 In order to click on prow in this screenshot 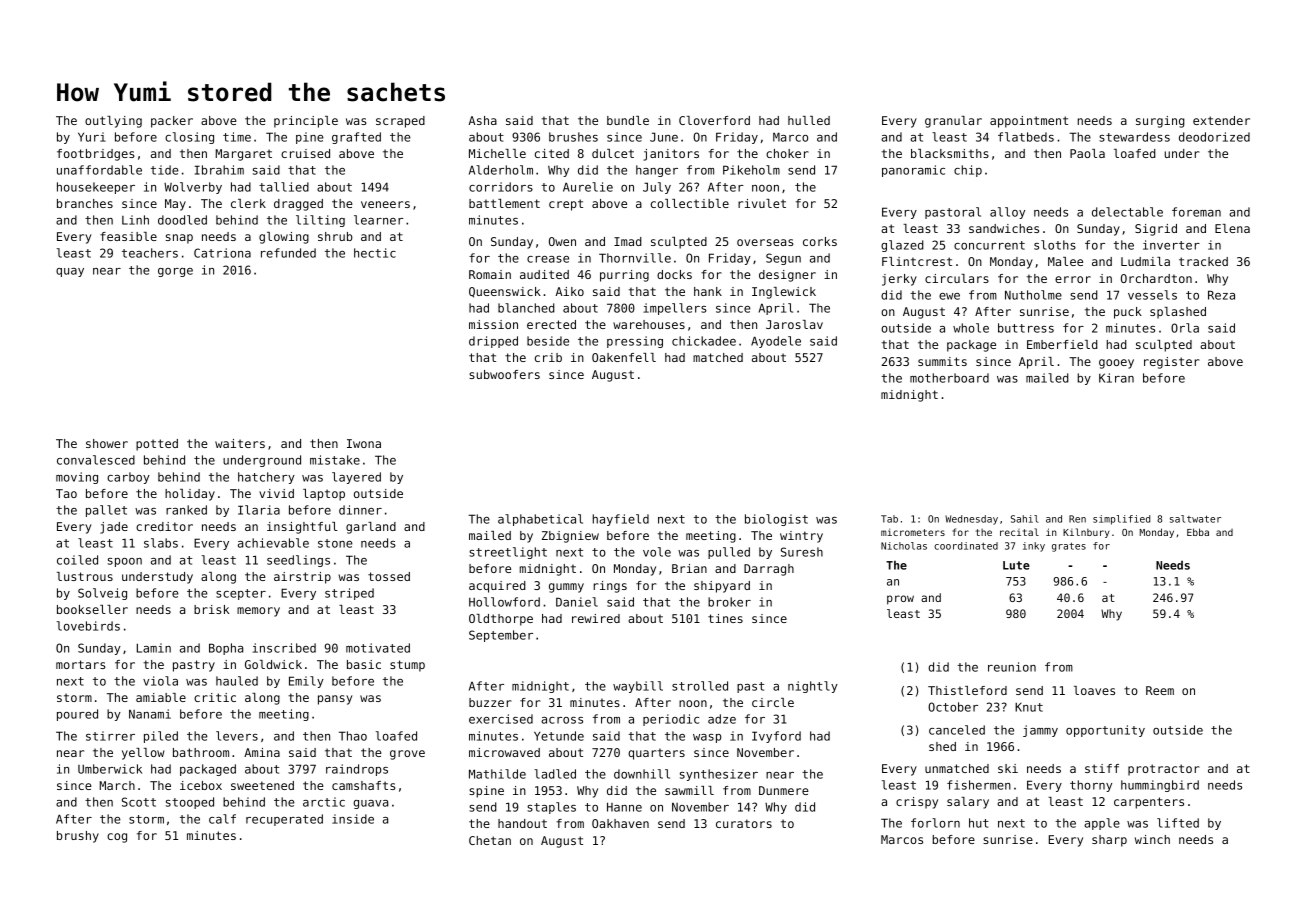, I will do `click(900, 600)`.
